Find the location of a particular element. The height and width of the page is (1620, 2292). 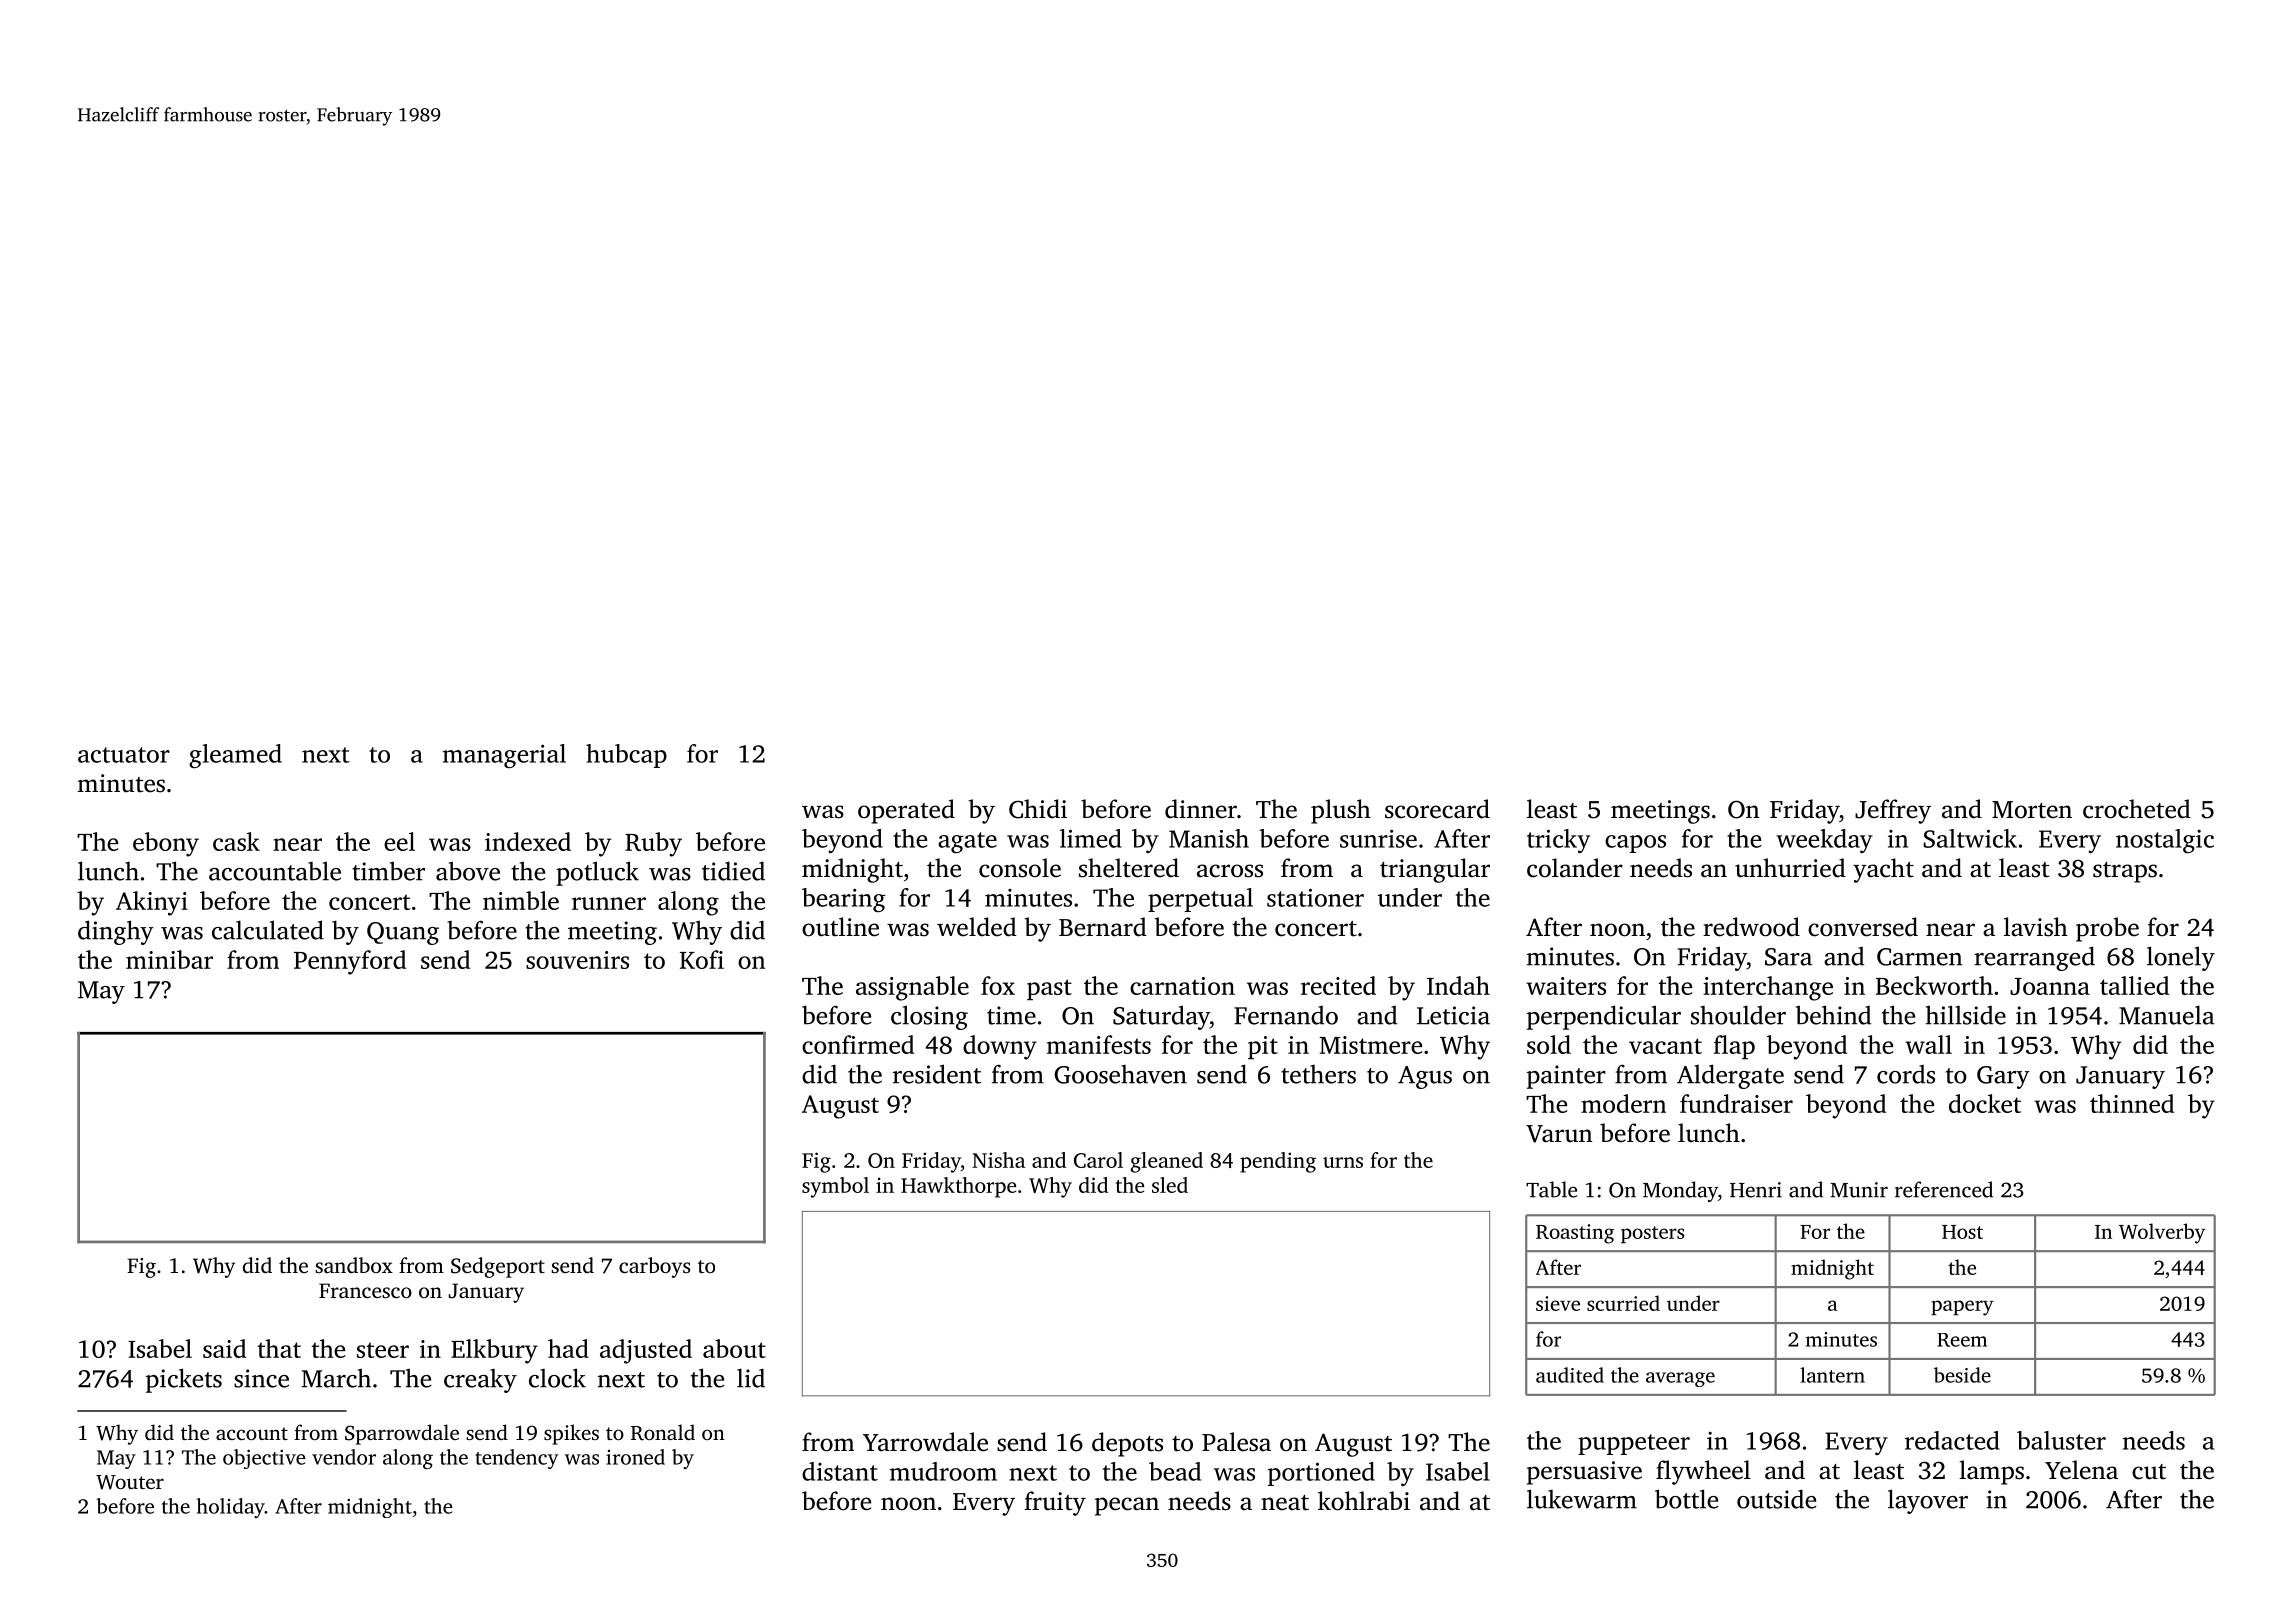

probe is located at coordinates (2107, 929).
